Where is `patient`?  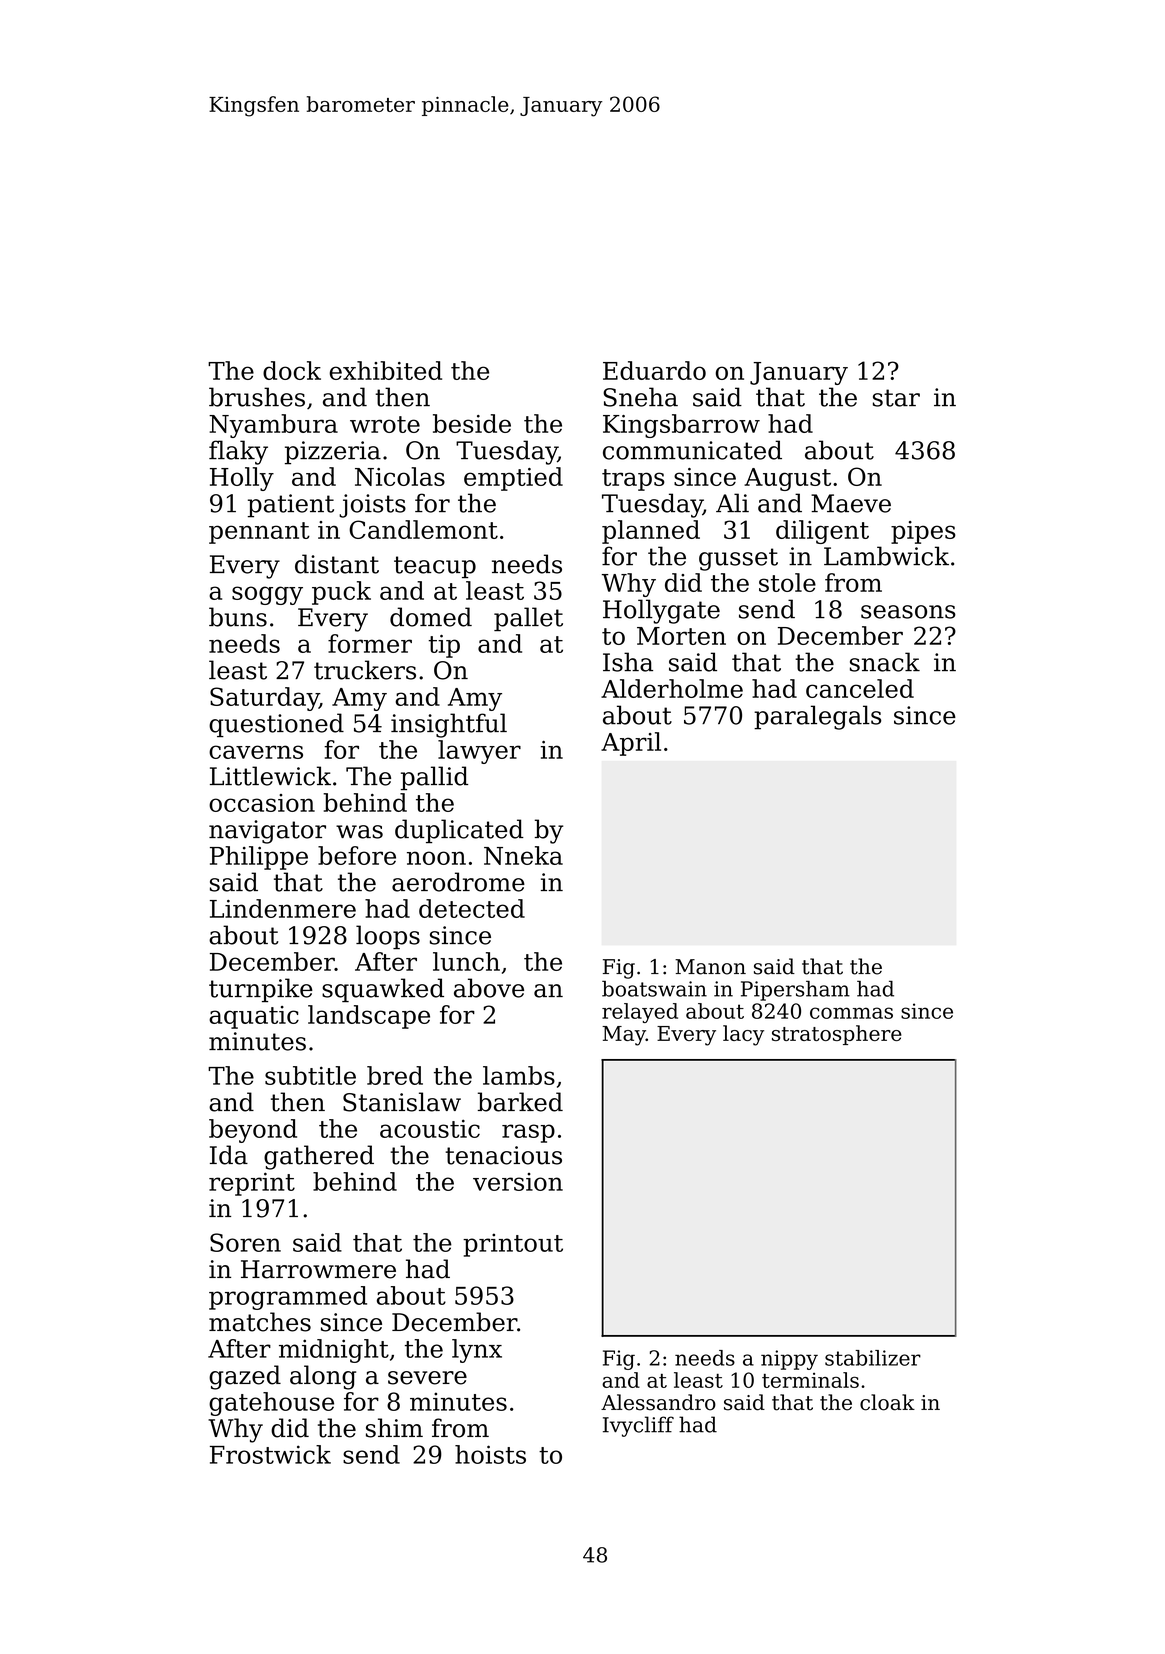
patient is located at coordinates (291, 506).
